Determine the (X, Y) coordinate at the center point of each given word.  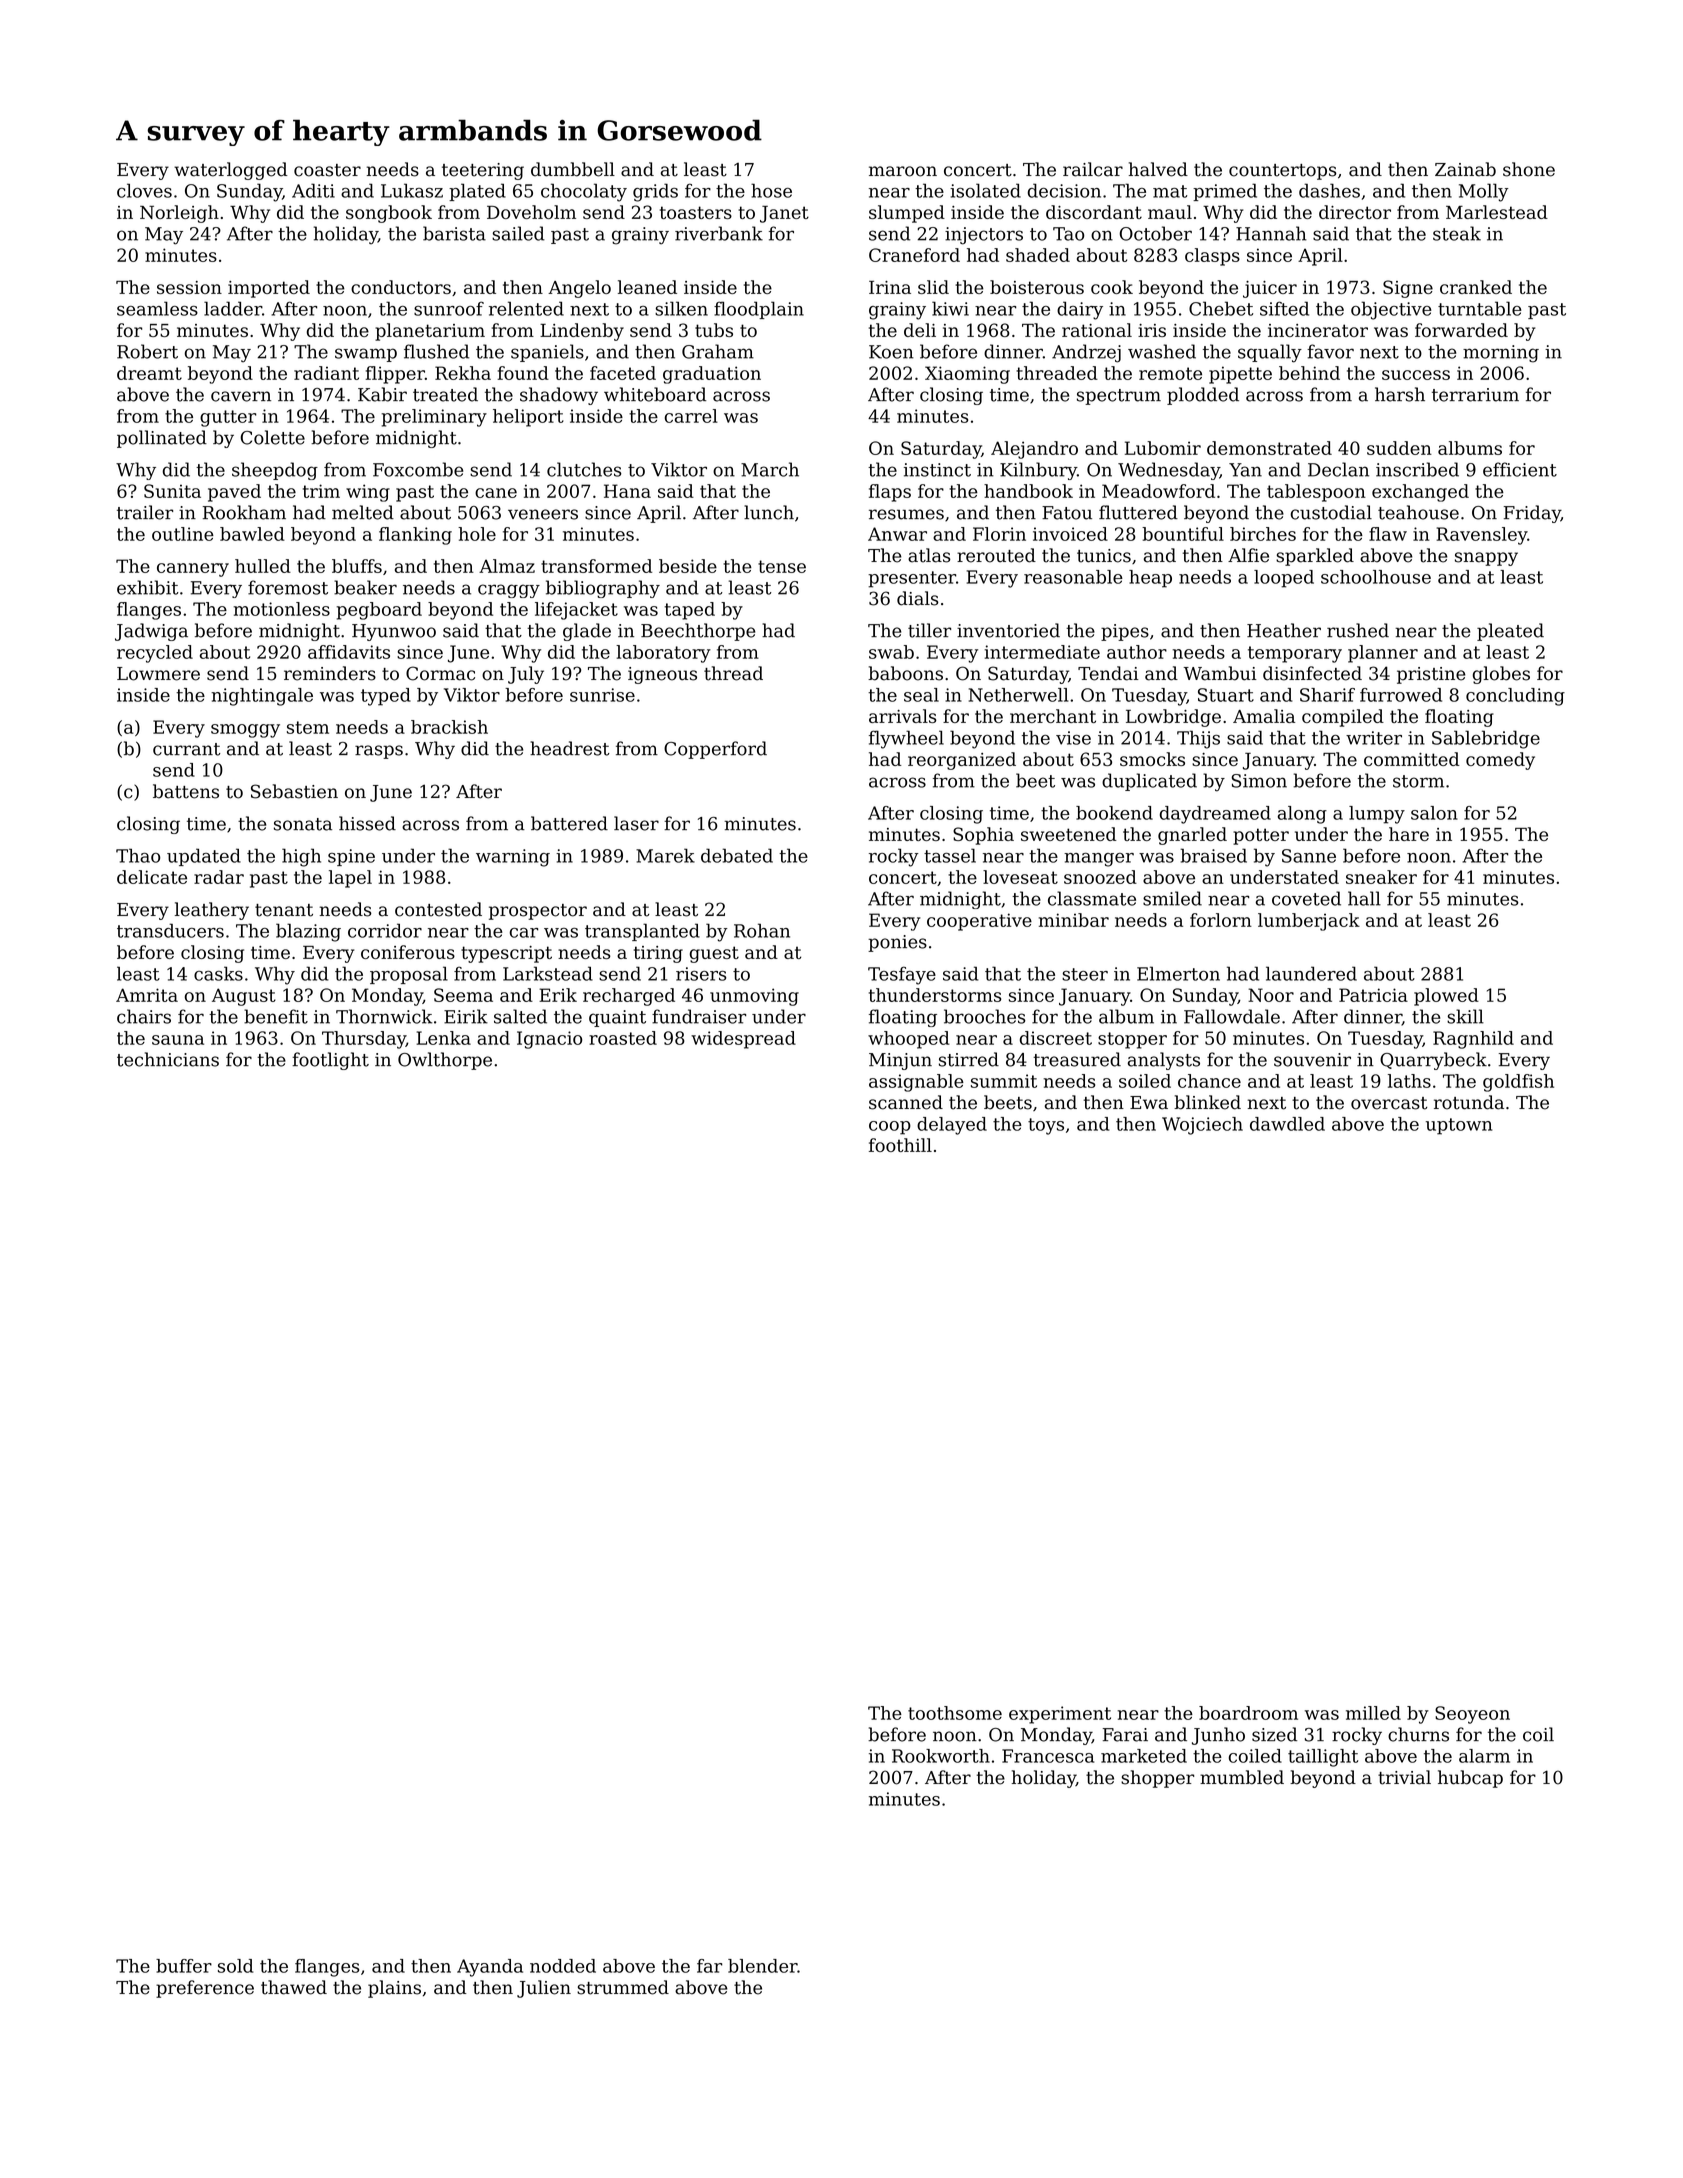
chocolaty (584, 192)
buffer (184, 1966)
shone (1529, 169)
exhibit (148, 587)
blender (762, 1966)
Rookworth (941, 1756)
